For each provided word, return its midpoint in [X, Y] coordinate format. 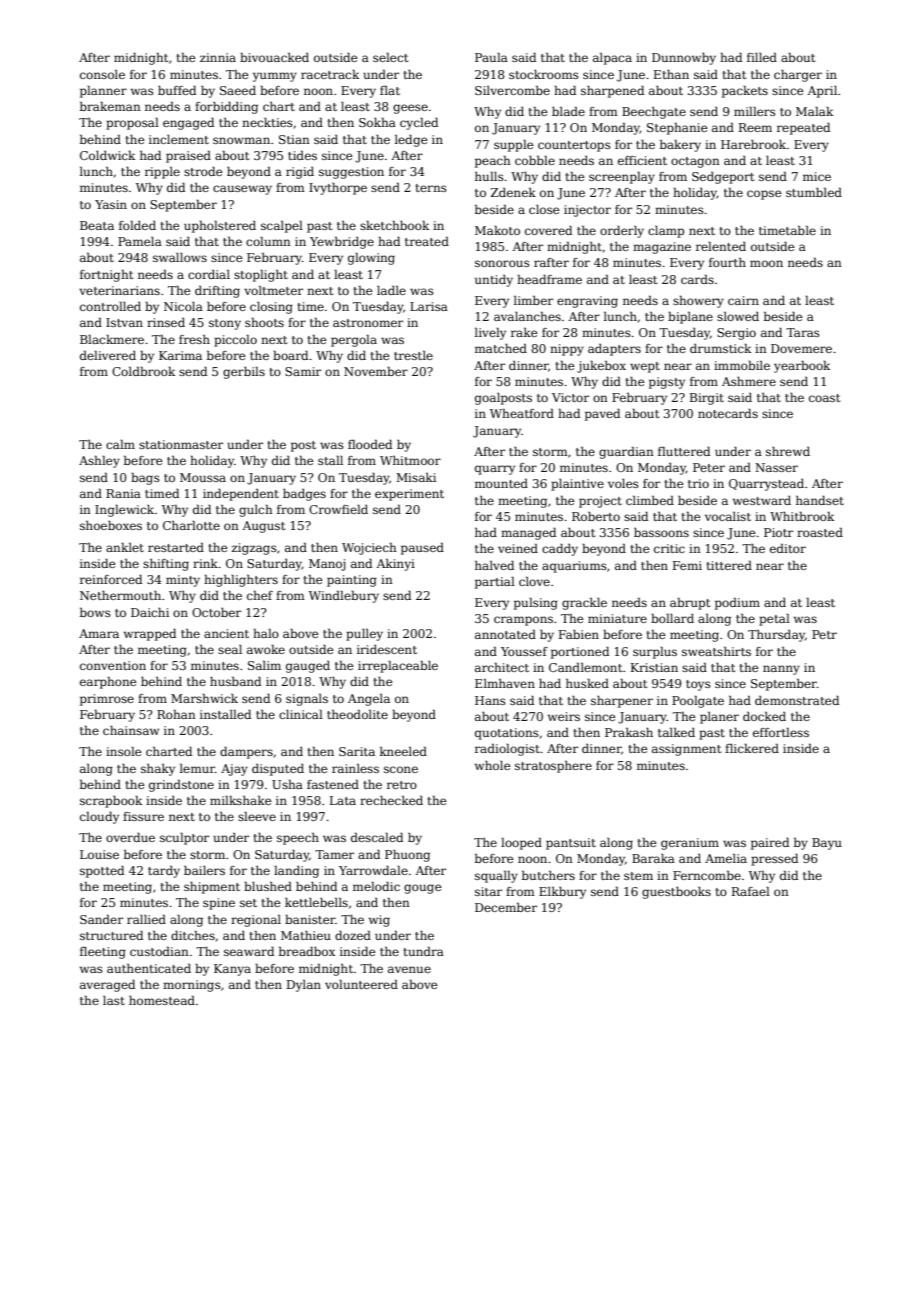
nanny [781, 670]
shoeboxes [111, 525]
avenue [409, 969]
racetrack [330, 74]
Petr [824, 634]
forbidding [226, 108]
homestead [162, 1000]
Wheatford [522, 413]
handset [820, 500]
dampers [246, 753]
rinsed [166, 322]
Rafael [751, 891]
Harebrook [753, 144]
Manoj [327, 565]
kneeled [403, 751]
